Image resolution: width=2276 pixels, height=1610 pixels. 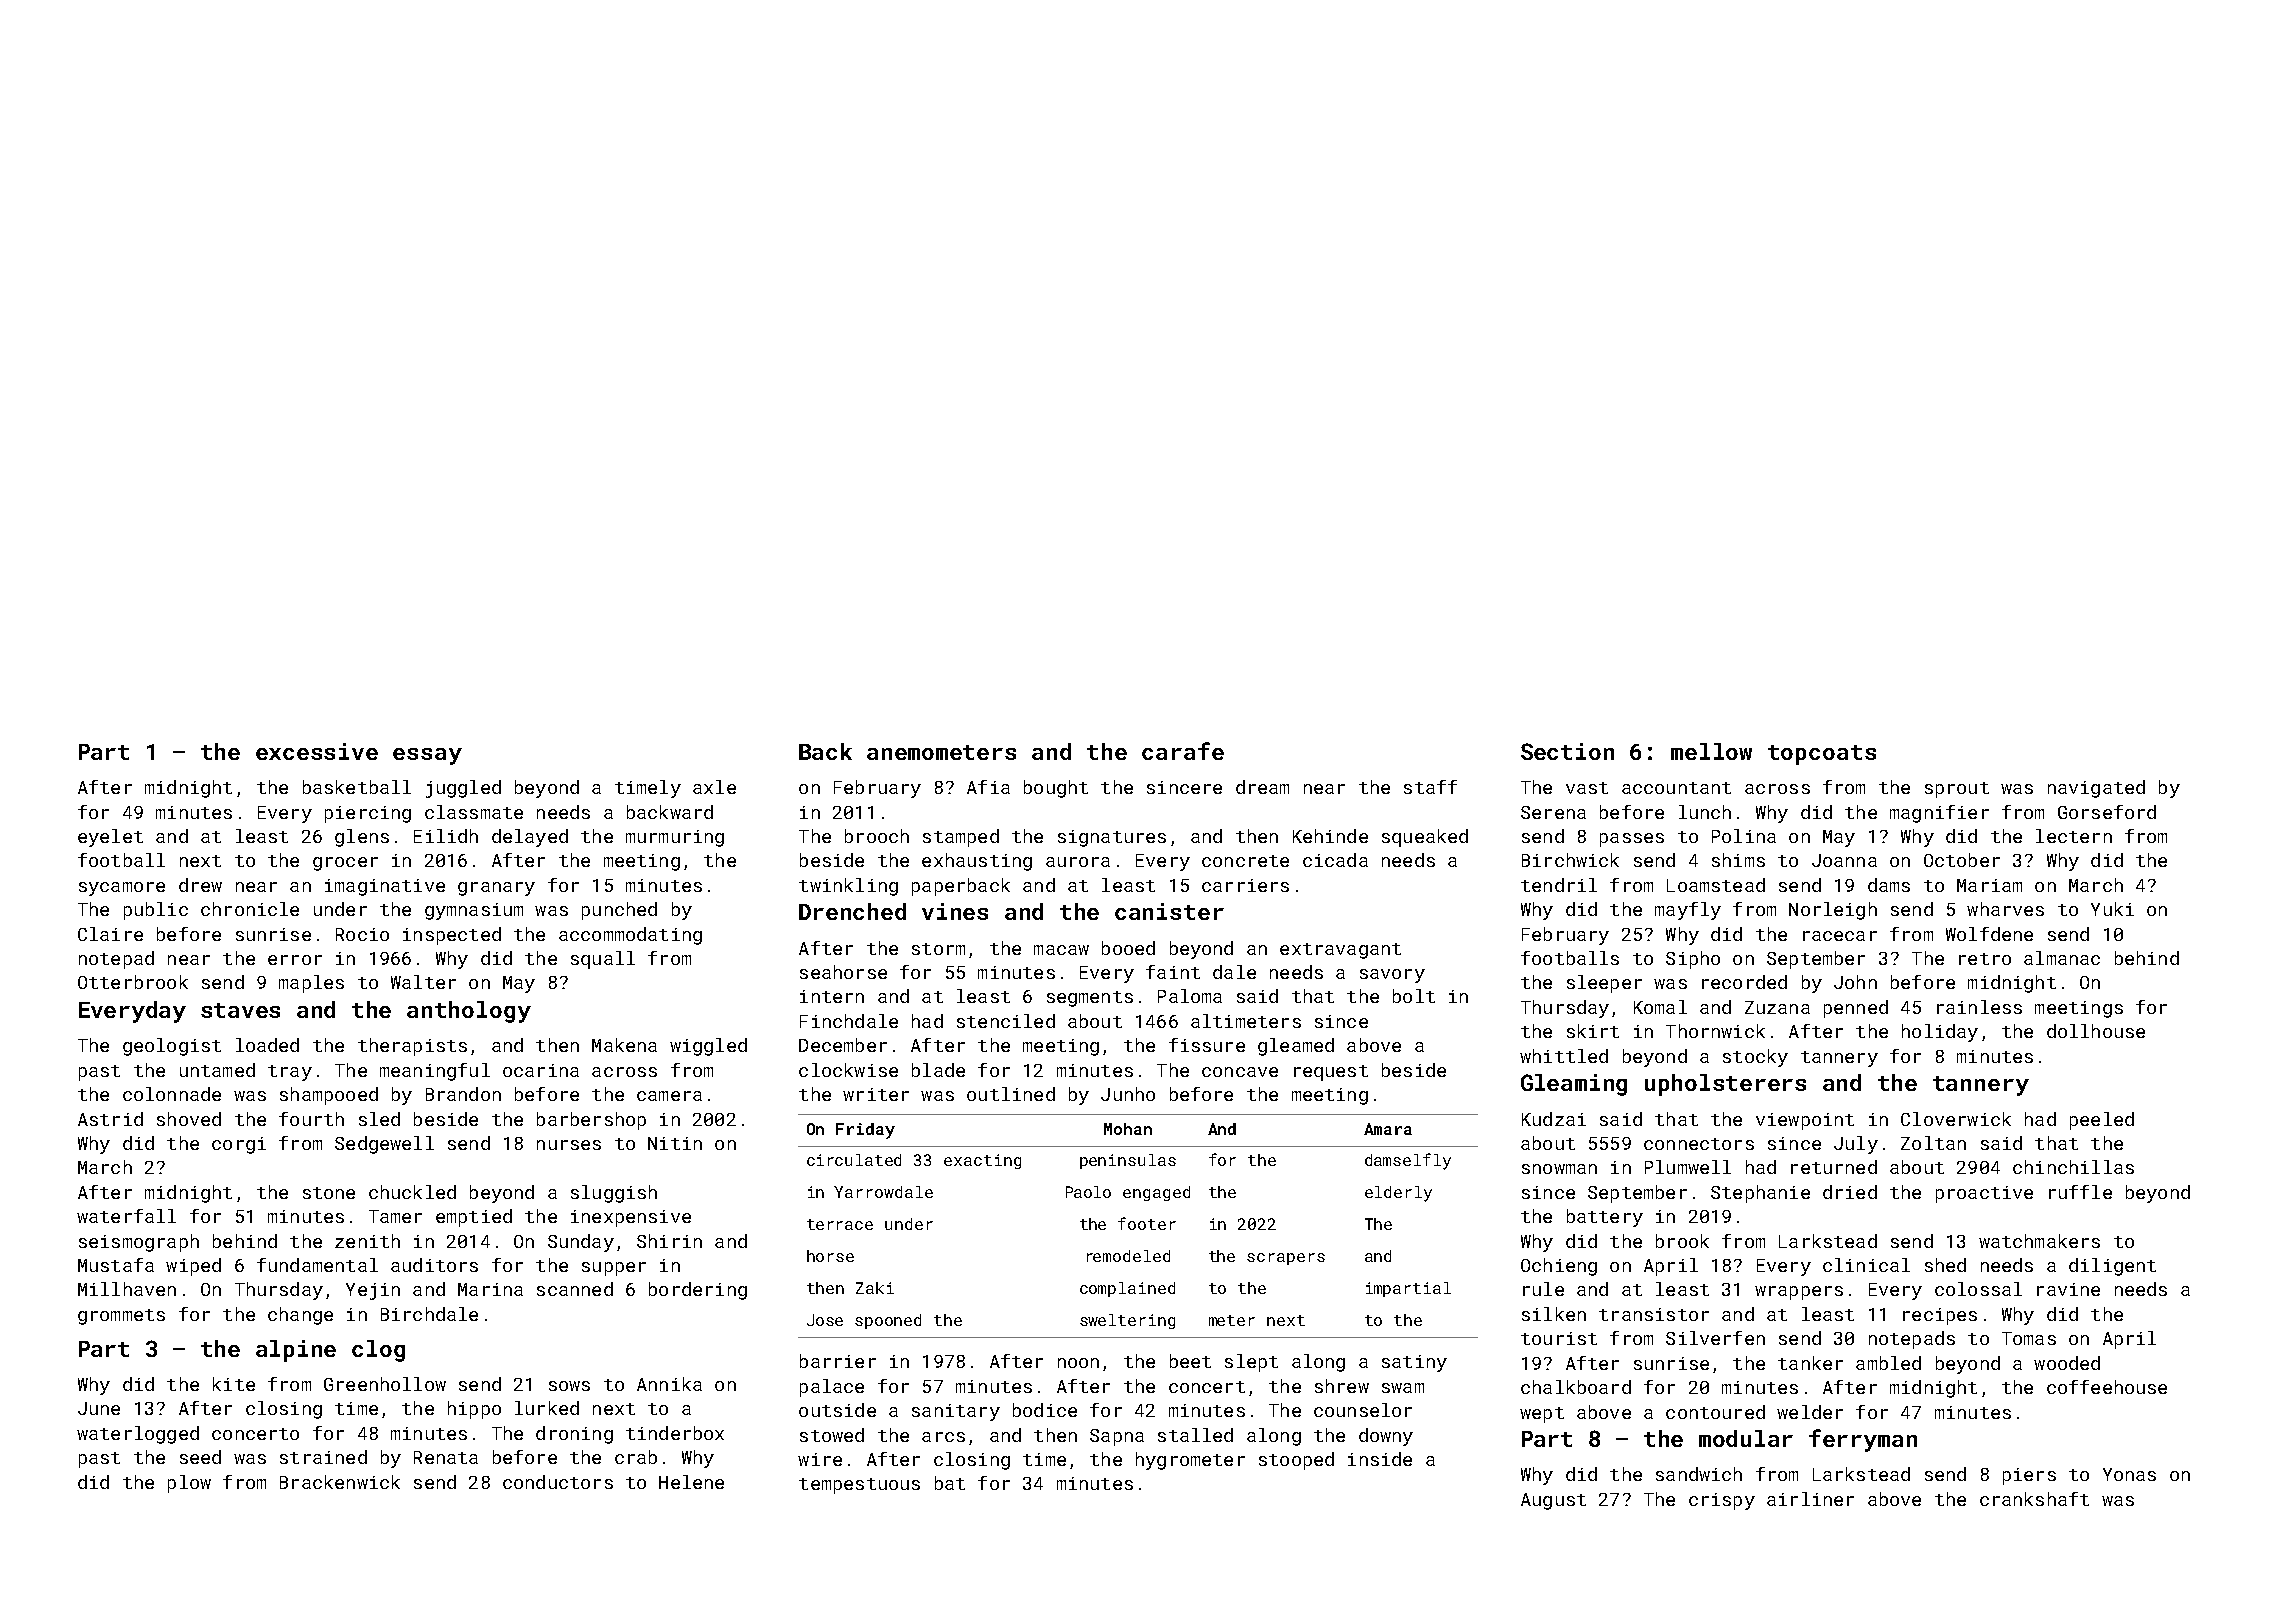 I want to click on crab, so click(x=636, y=1457).
